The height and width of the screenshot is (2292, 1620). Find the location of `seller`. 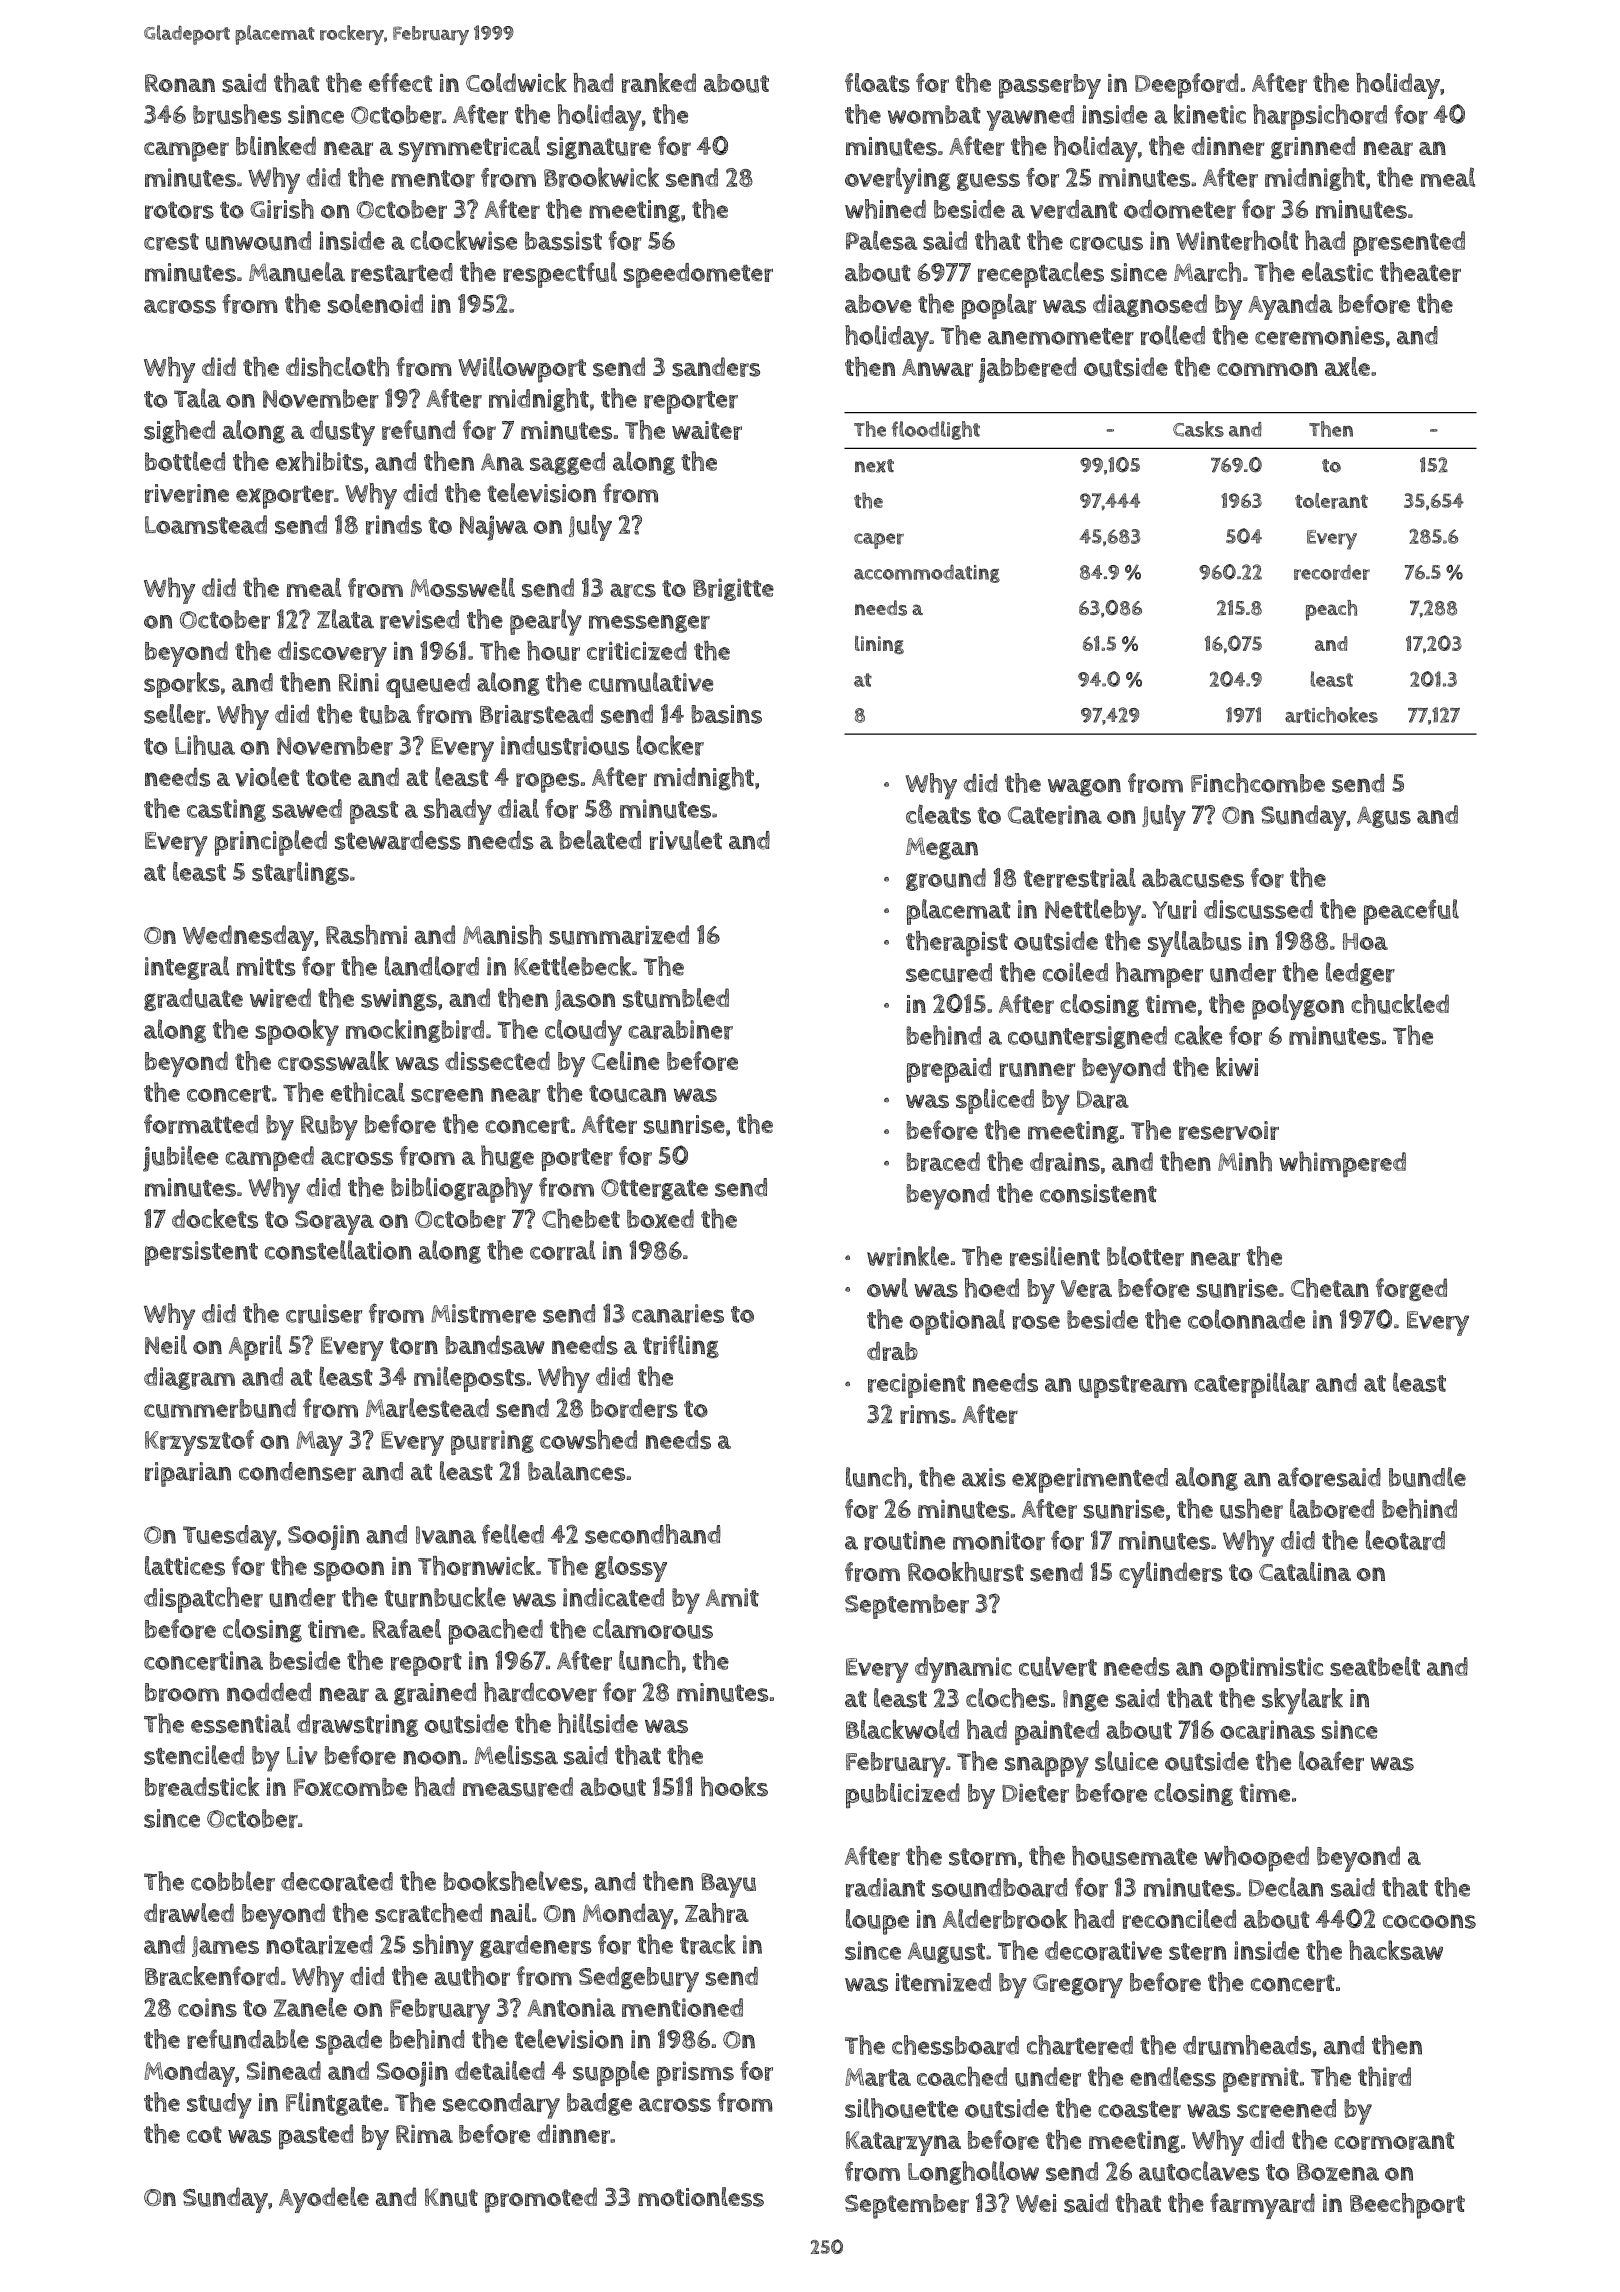

seller is located at coordinates (175, 714).
